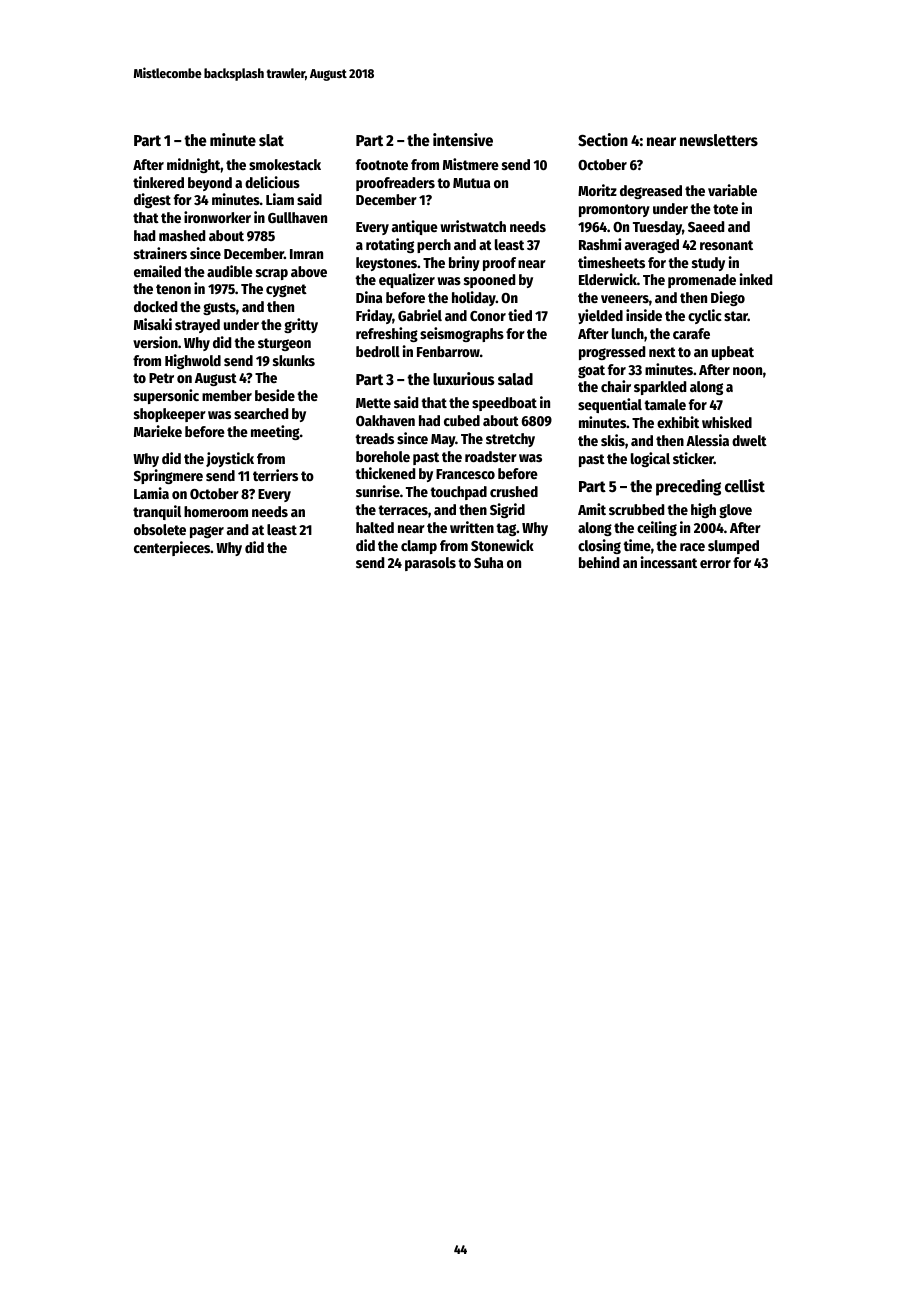  What do you see at coordinates (182, 235) in the image?
I see `mashed` at bounding box center [182, 235].
